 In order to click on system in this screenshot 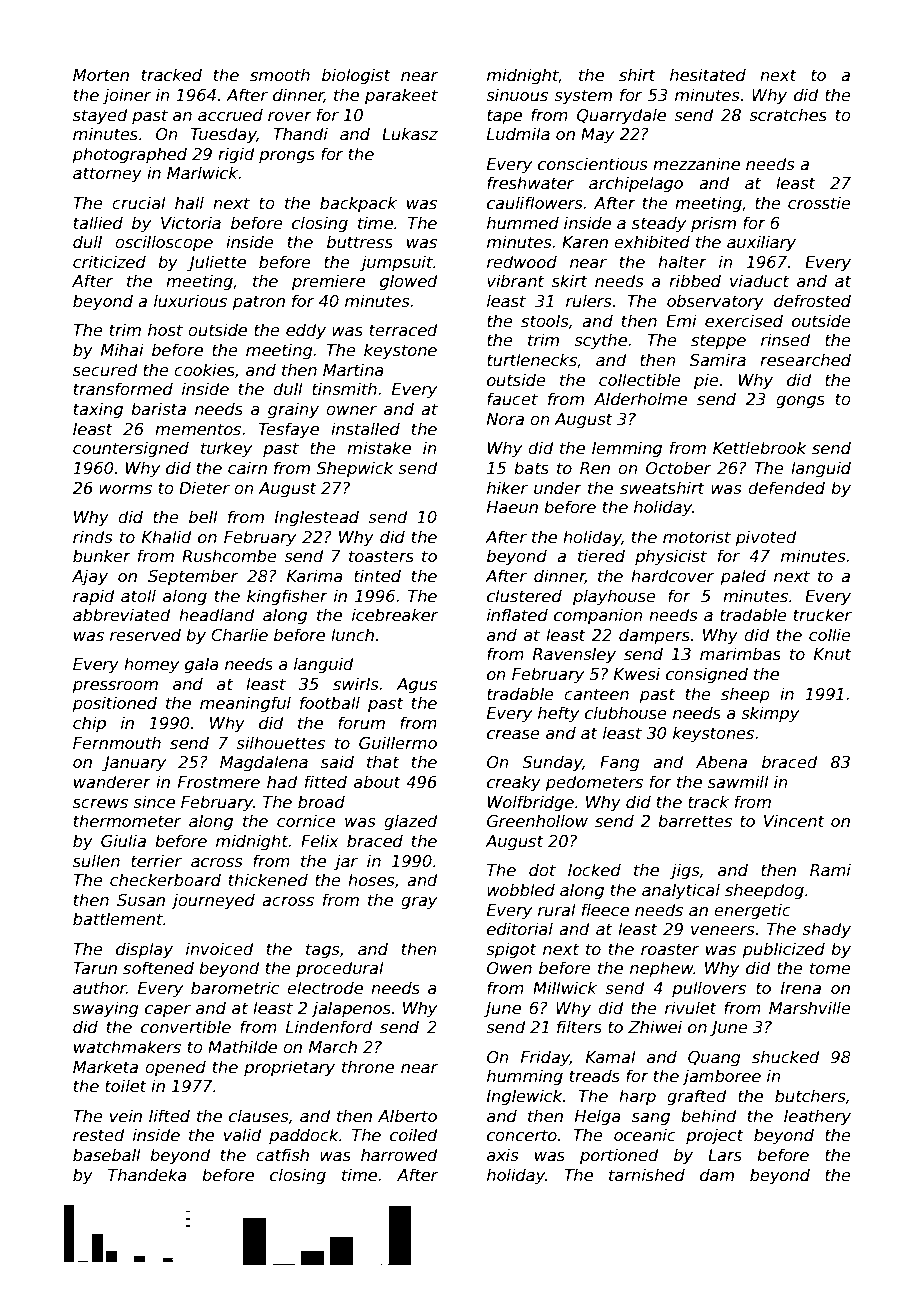, I will do `click(583, 97)`.
